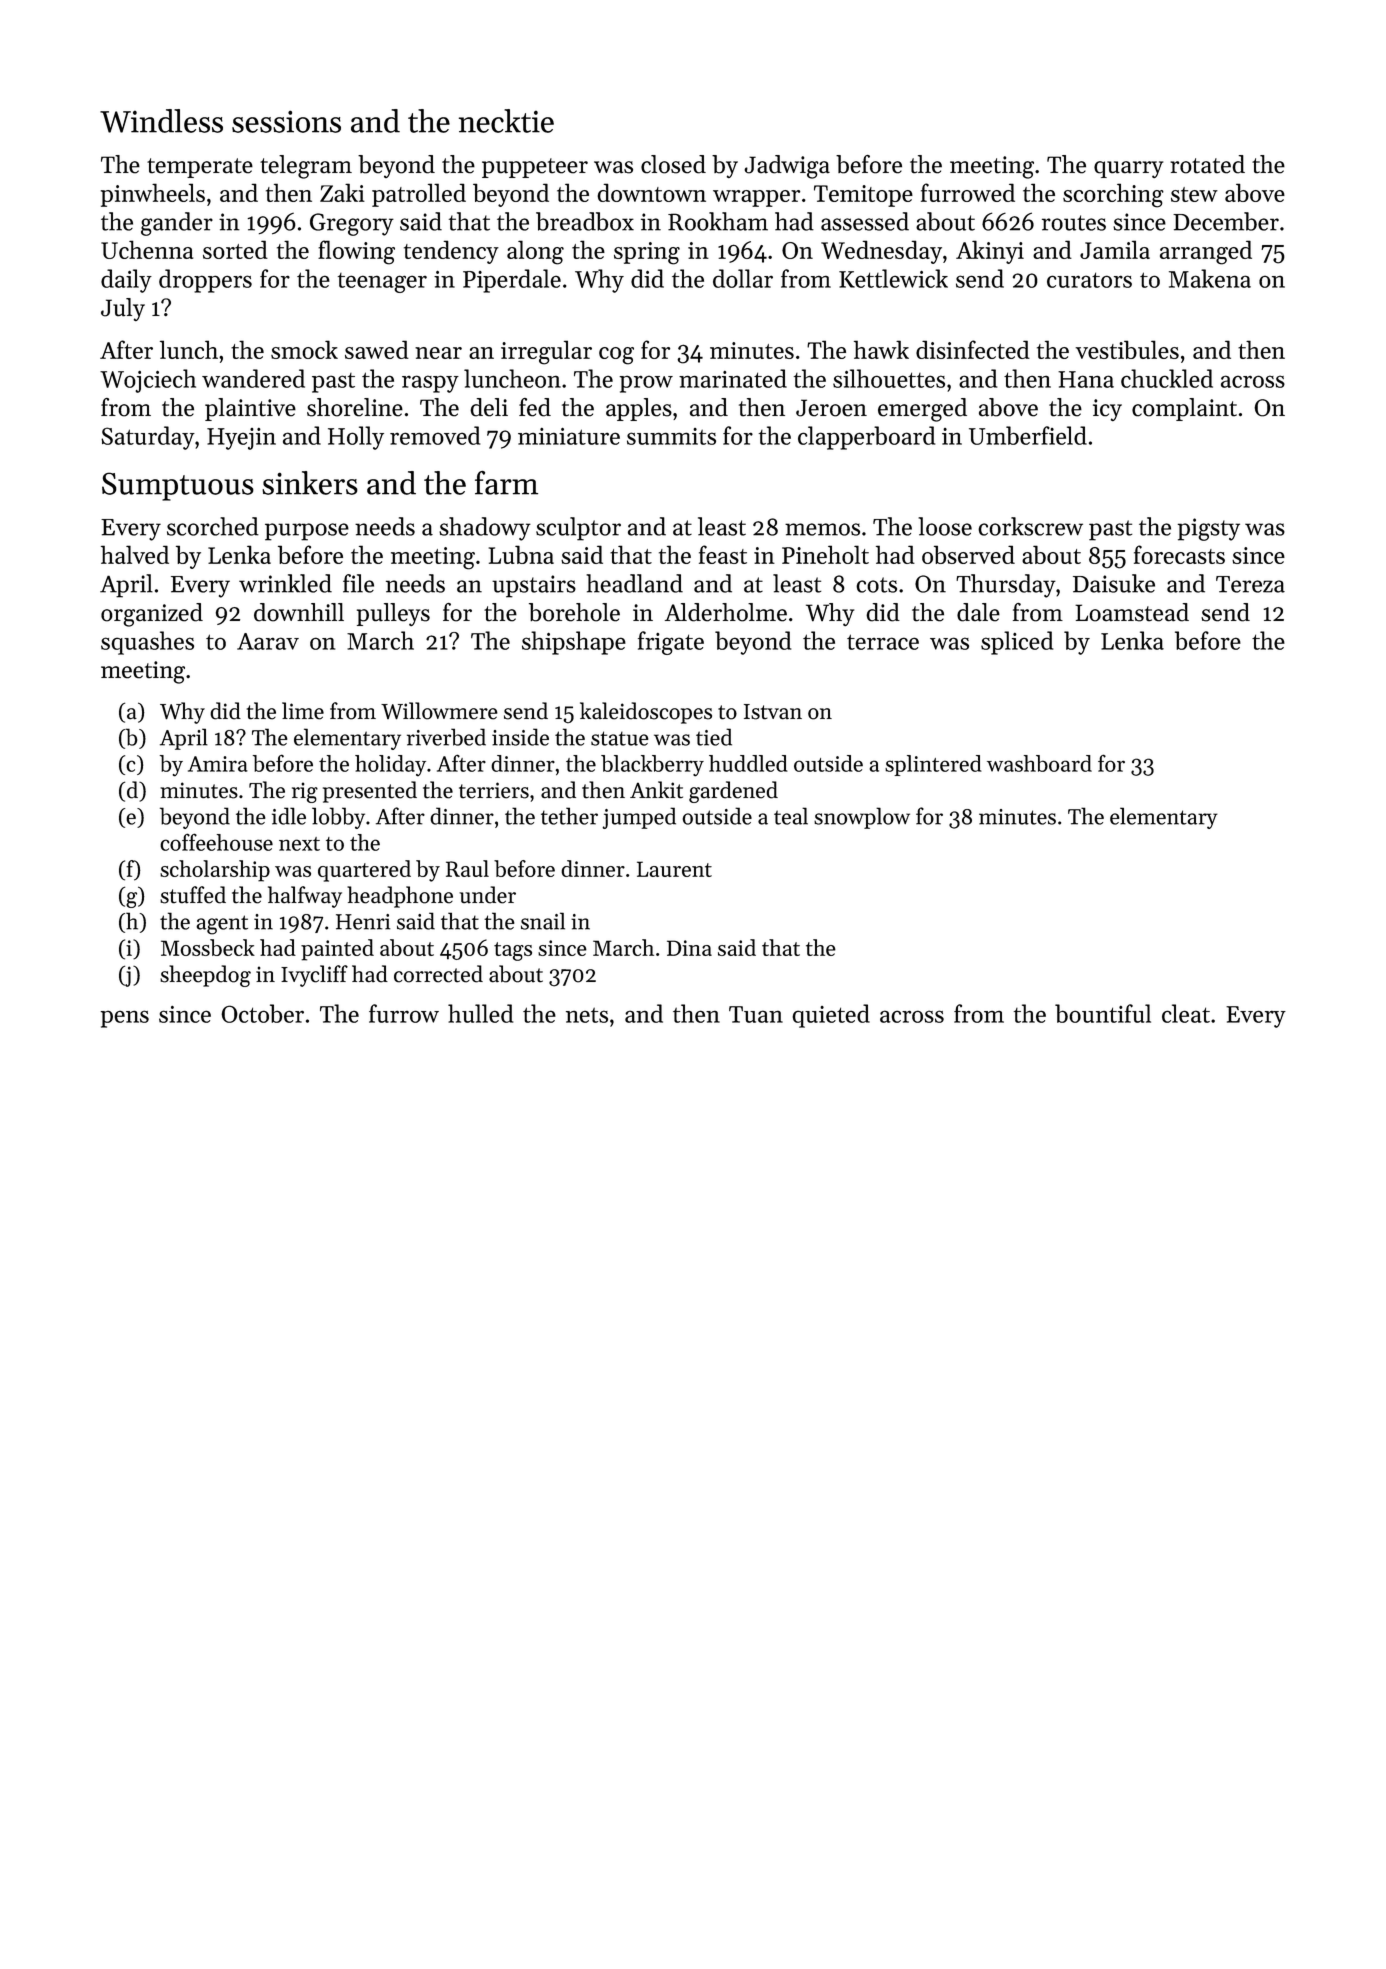 The image size is (1386, 1969). I want to click on October, so click(262, 1013).
